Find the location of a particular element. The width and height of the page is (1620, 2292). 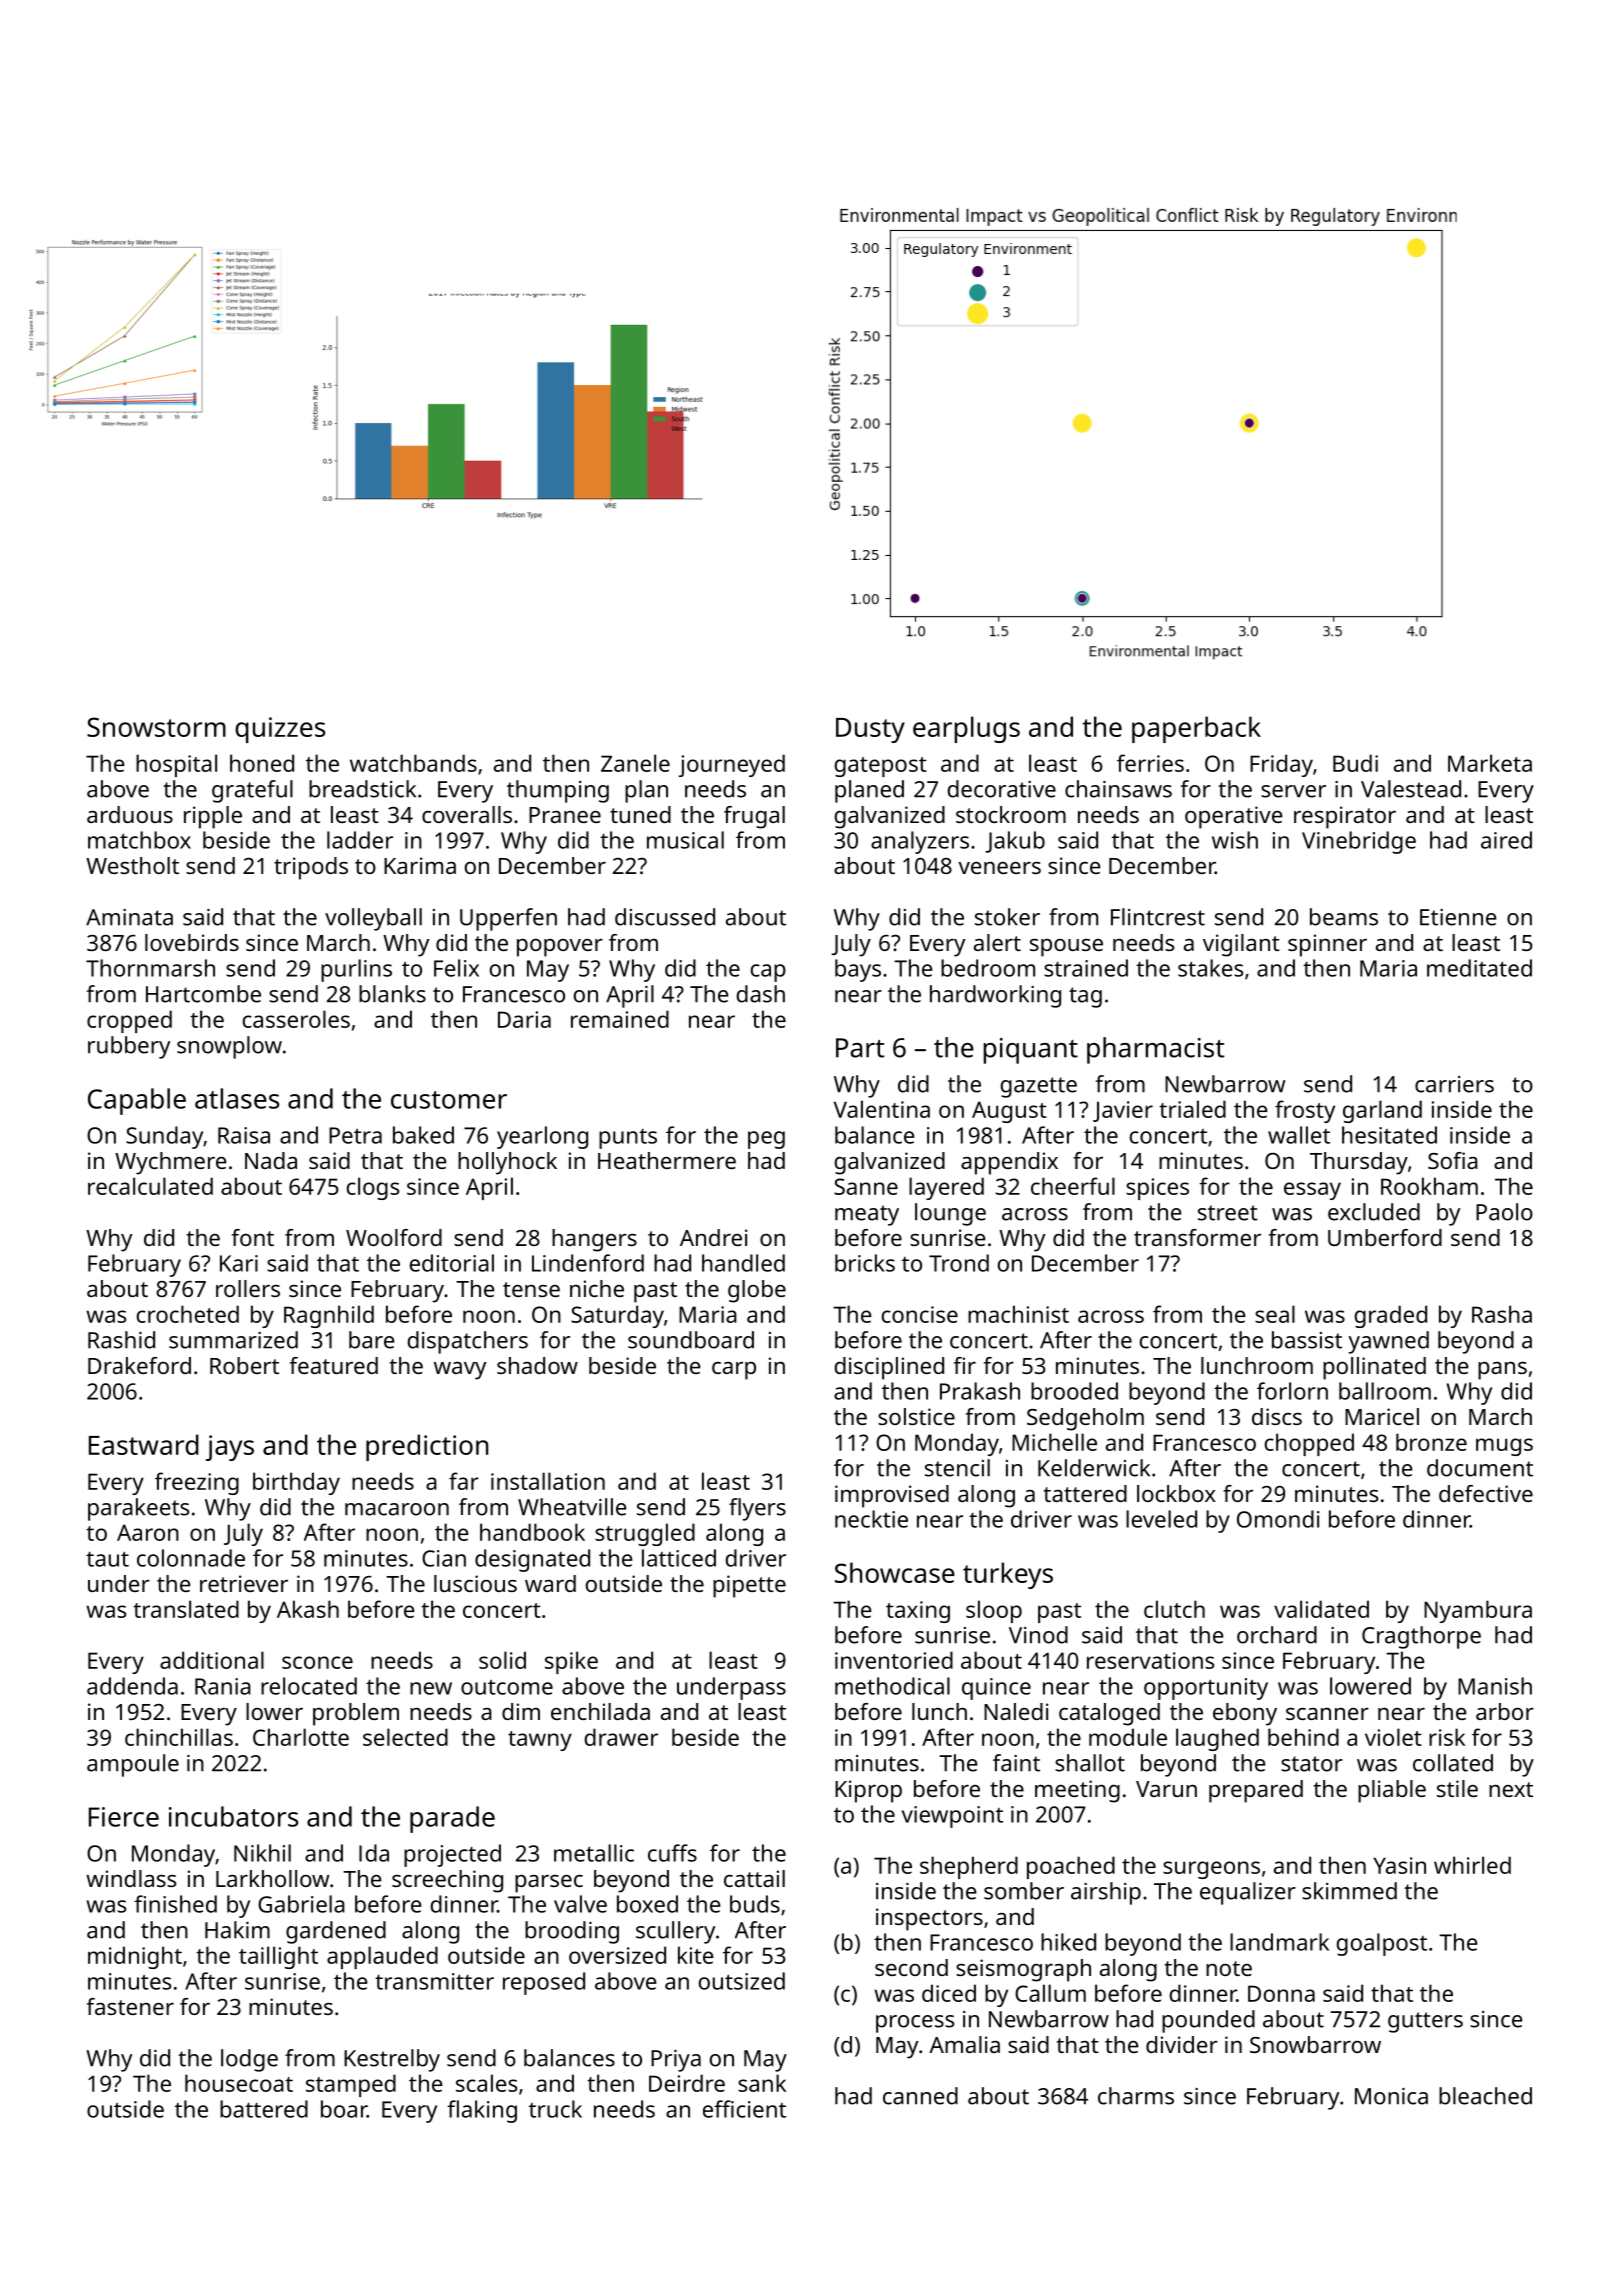

reposed is located at coordinates (544, 1983).
